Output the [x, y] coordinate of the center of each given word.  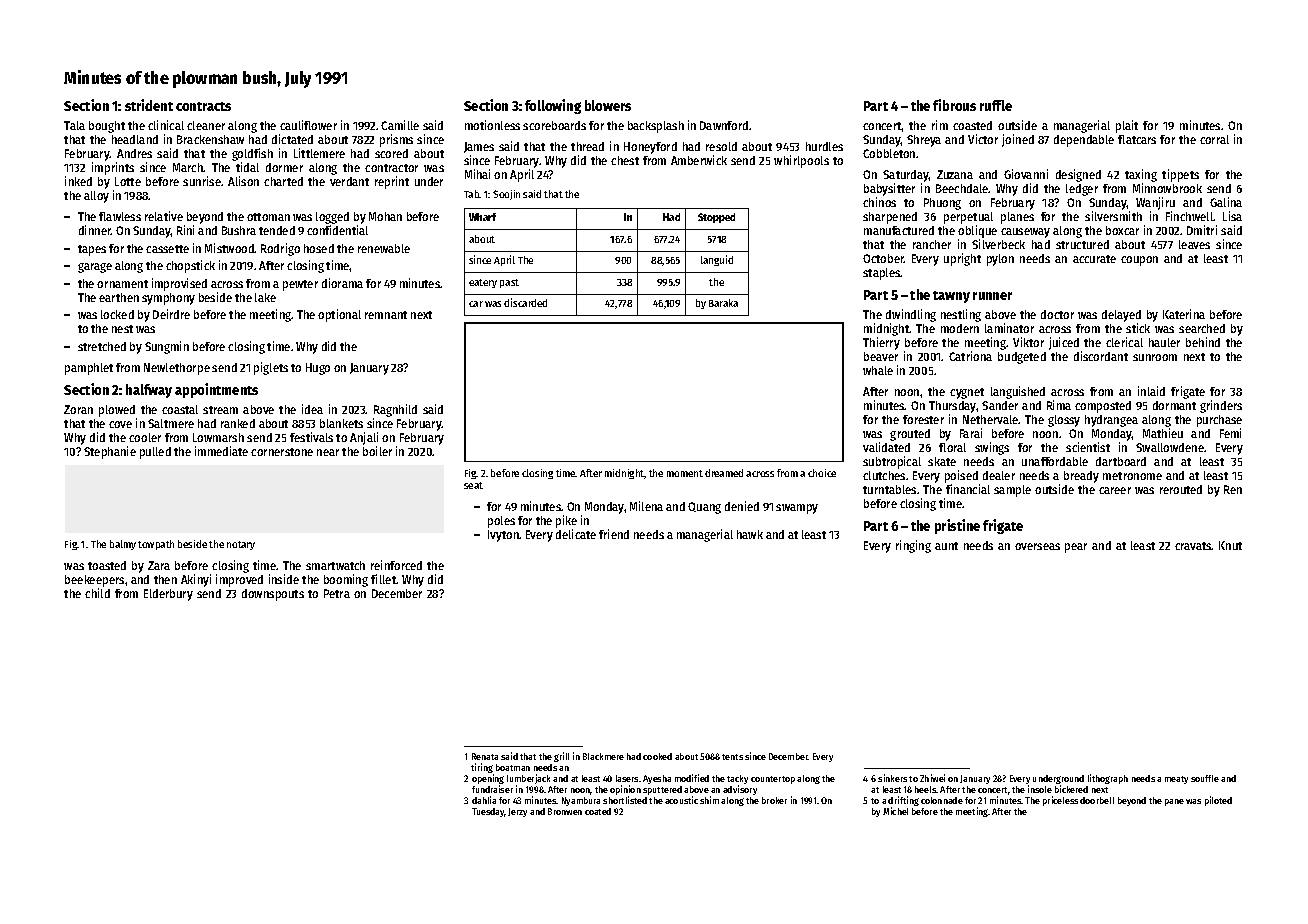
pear [1076, 548]
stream [220, 410]
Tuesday [488, 812]
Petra [337, 593]
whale [878, 370]
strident [149, 105]
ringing [913, 546]
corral [1214, 139]
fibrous [954, 105]
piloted [1218, 801]
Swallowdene [1170, 447]
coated [598, 811]
